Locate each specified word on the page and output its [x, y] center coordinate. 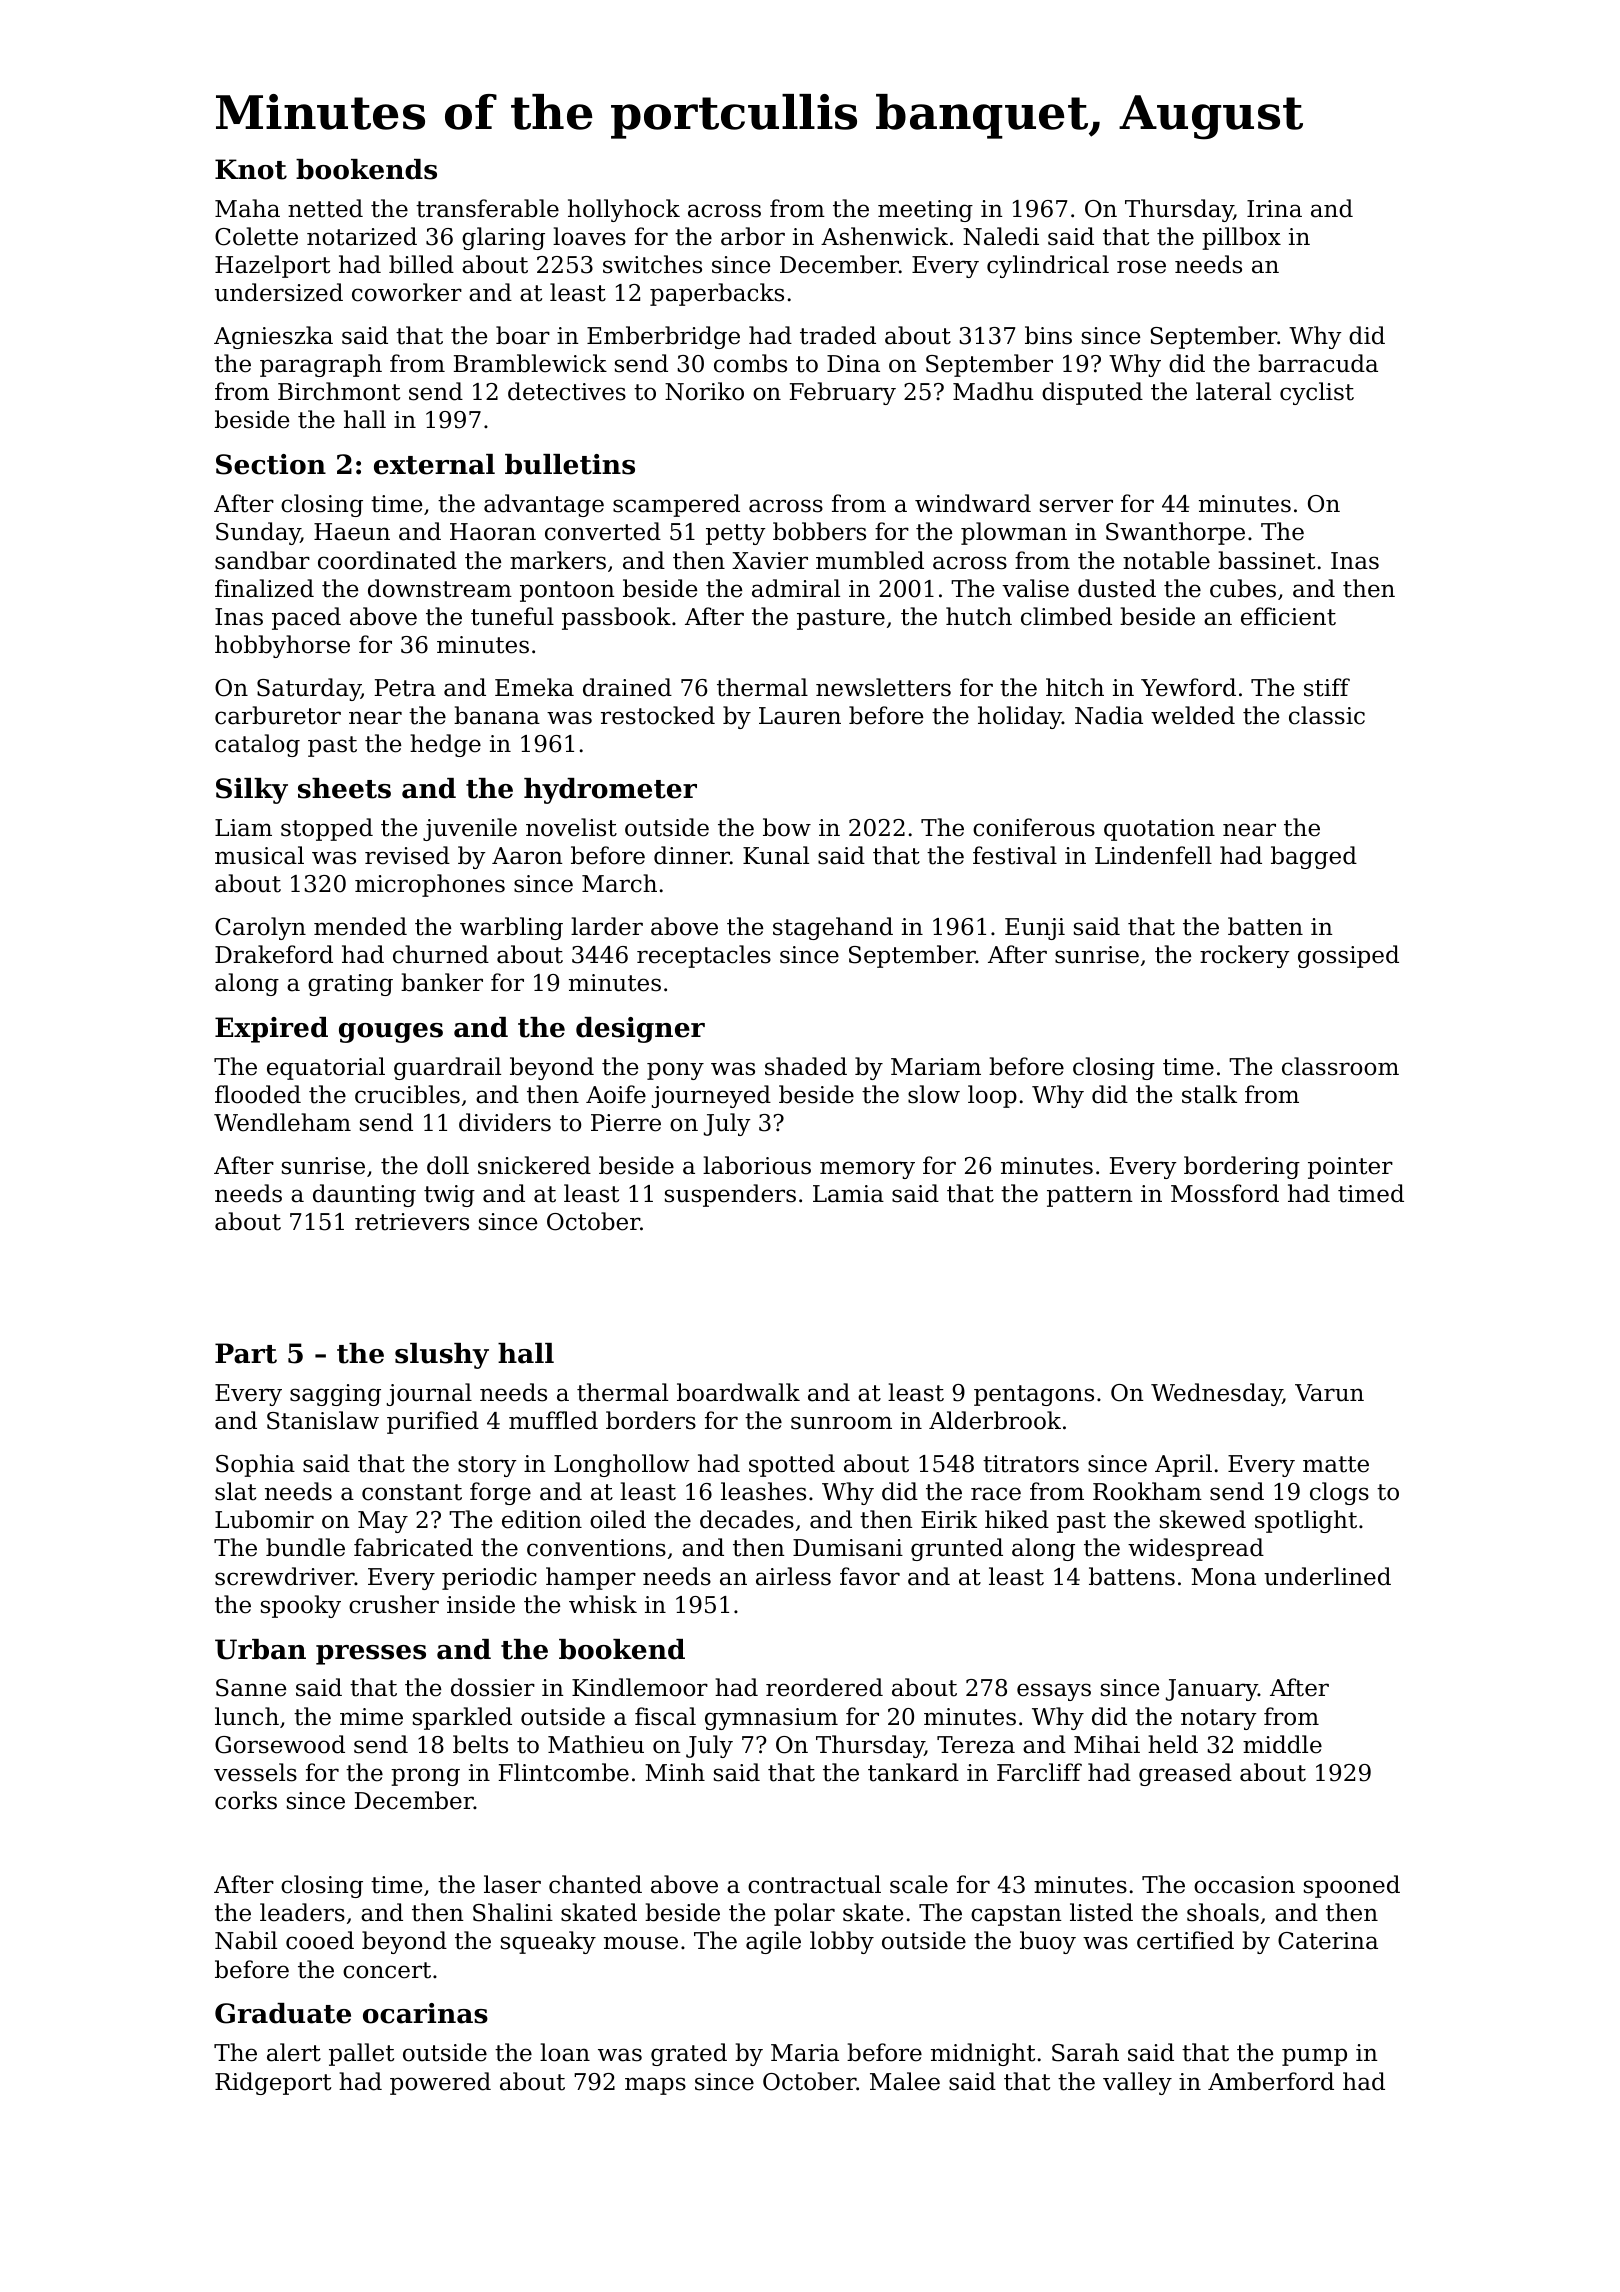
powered [440, 2083]
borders [651, 1420]
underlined [1327, 1576]
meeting [925, 211]
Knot [251, 169]
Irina [1274, 209]
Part [246, 1353]
